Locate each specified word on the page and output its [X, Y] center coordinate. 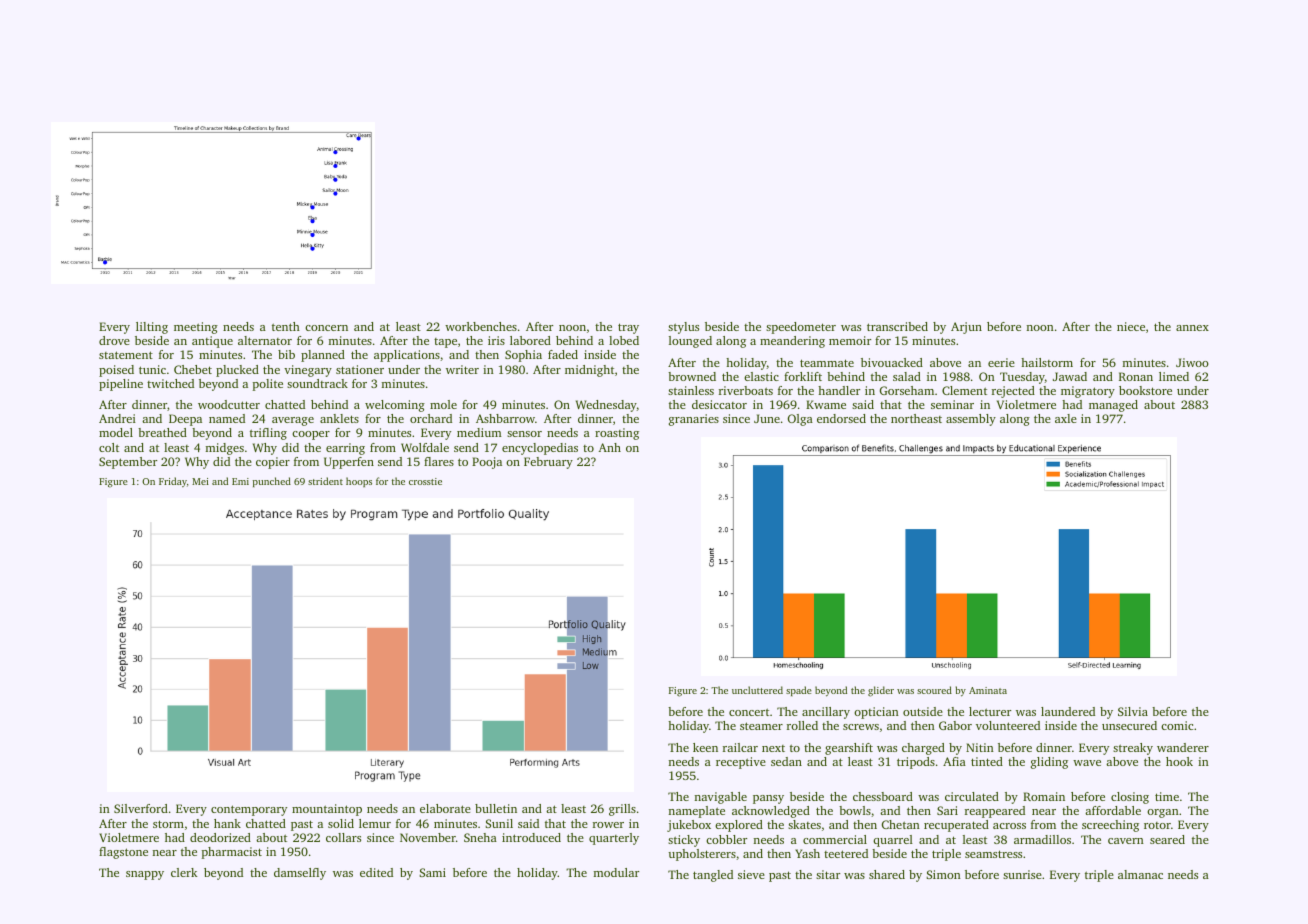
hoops [359, 482]
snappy [145, 875]
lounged [690, 342]
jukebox [689, 826]
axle [1066, 418]
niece [1131, 326]
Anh [609, 447]
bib [286, 354]
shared [887, 874]
